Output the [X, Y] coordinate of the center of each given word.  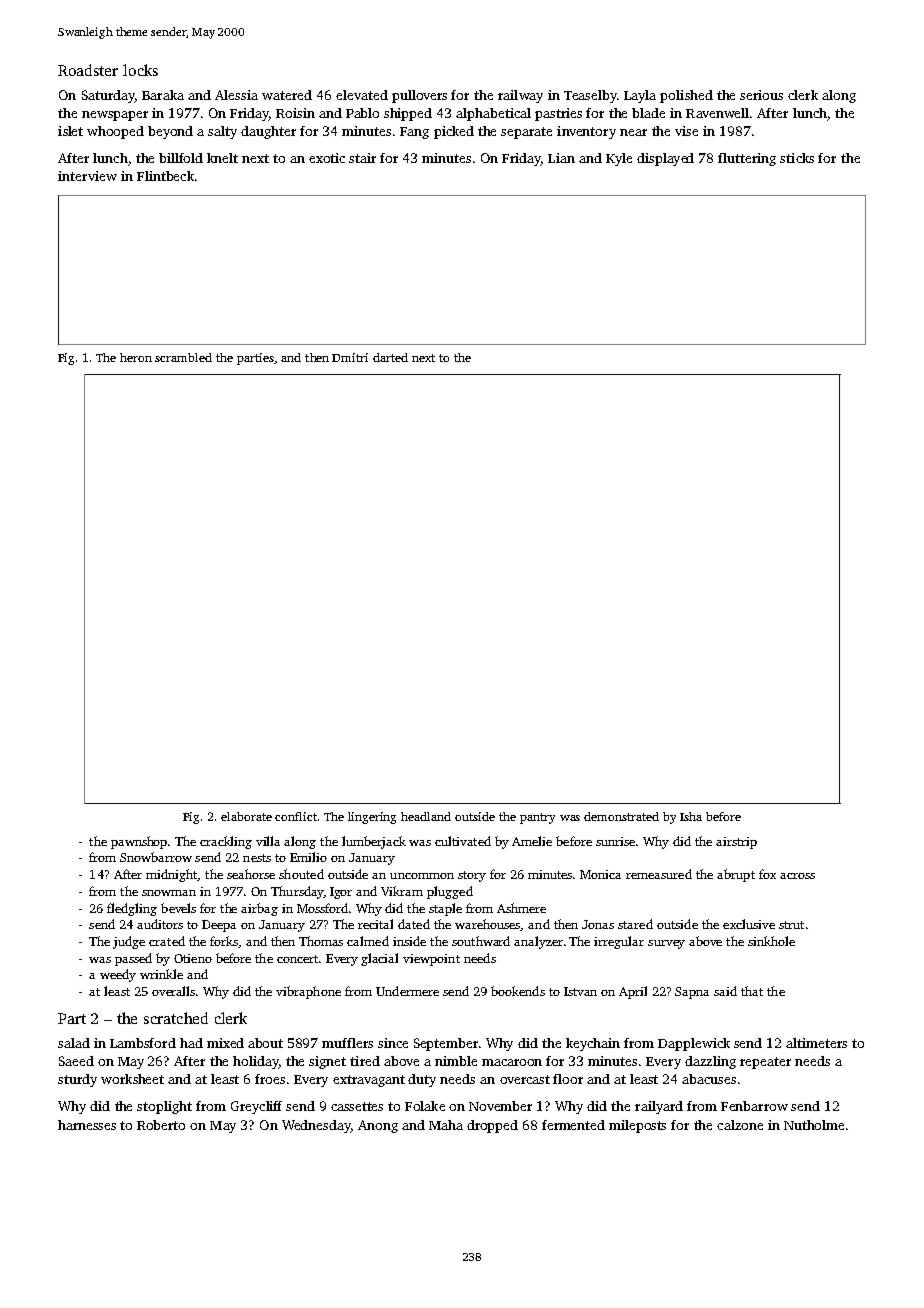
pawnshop [140, 842]
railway [520, 96]
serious [761, 95]
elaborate [246, 816]
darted [390, 357]
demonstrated [621, 816]
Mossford [322, 908]
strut [791, 925]
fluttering [747, 159]
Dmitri [350, 357]
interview [87, 176]
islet [70, 131]
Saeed [76, 1061]
